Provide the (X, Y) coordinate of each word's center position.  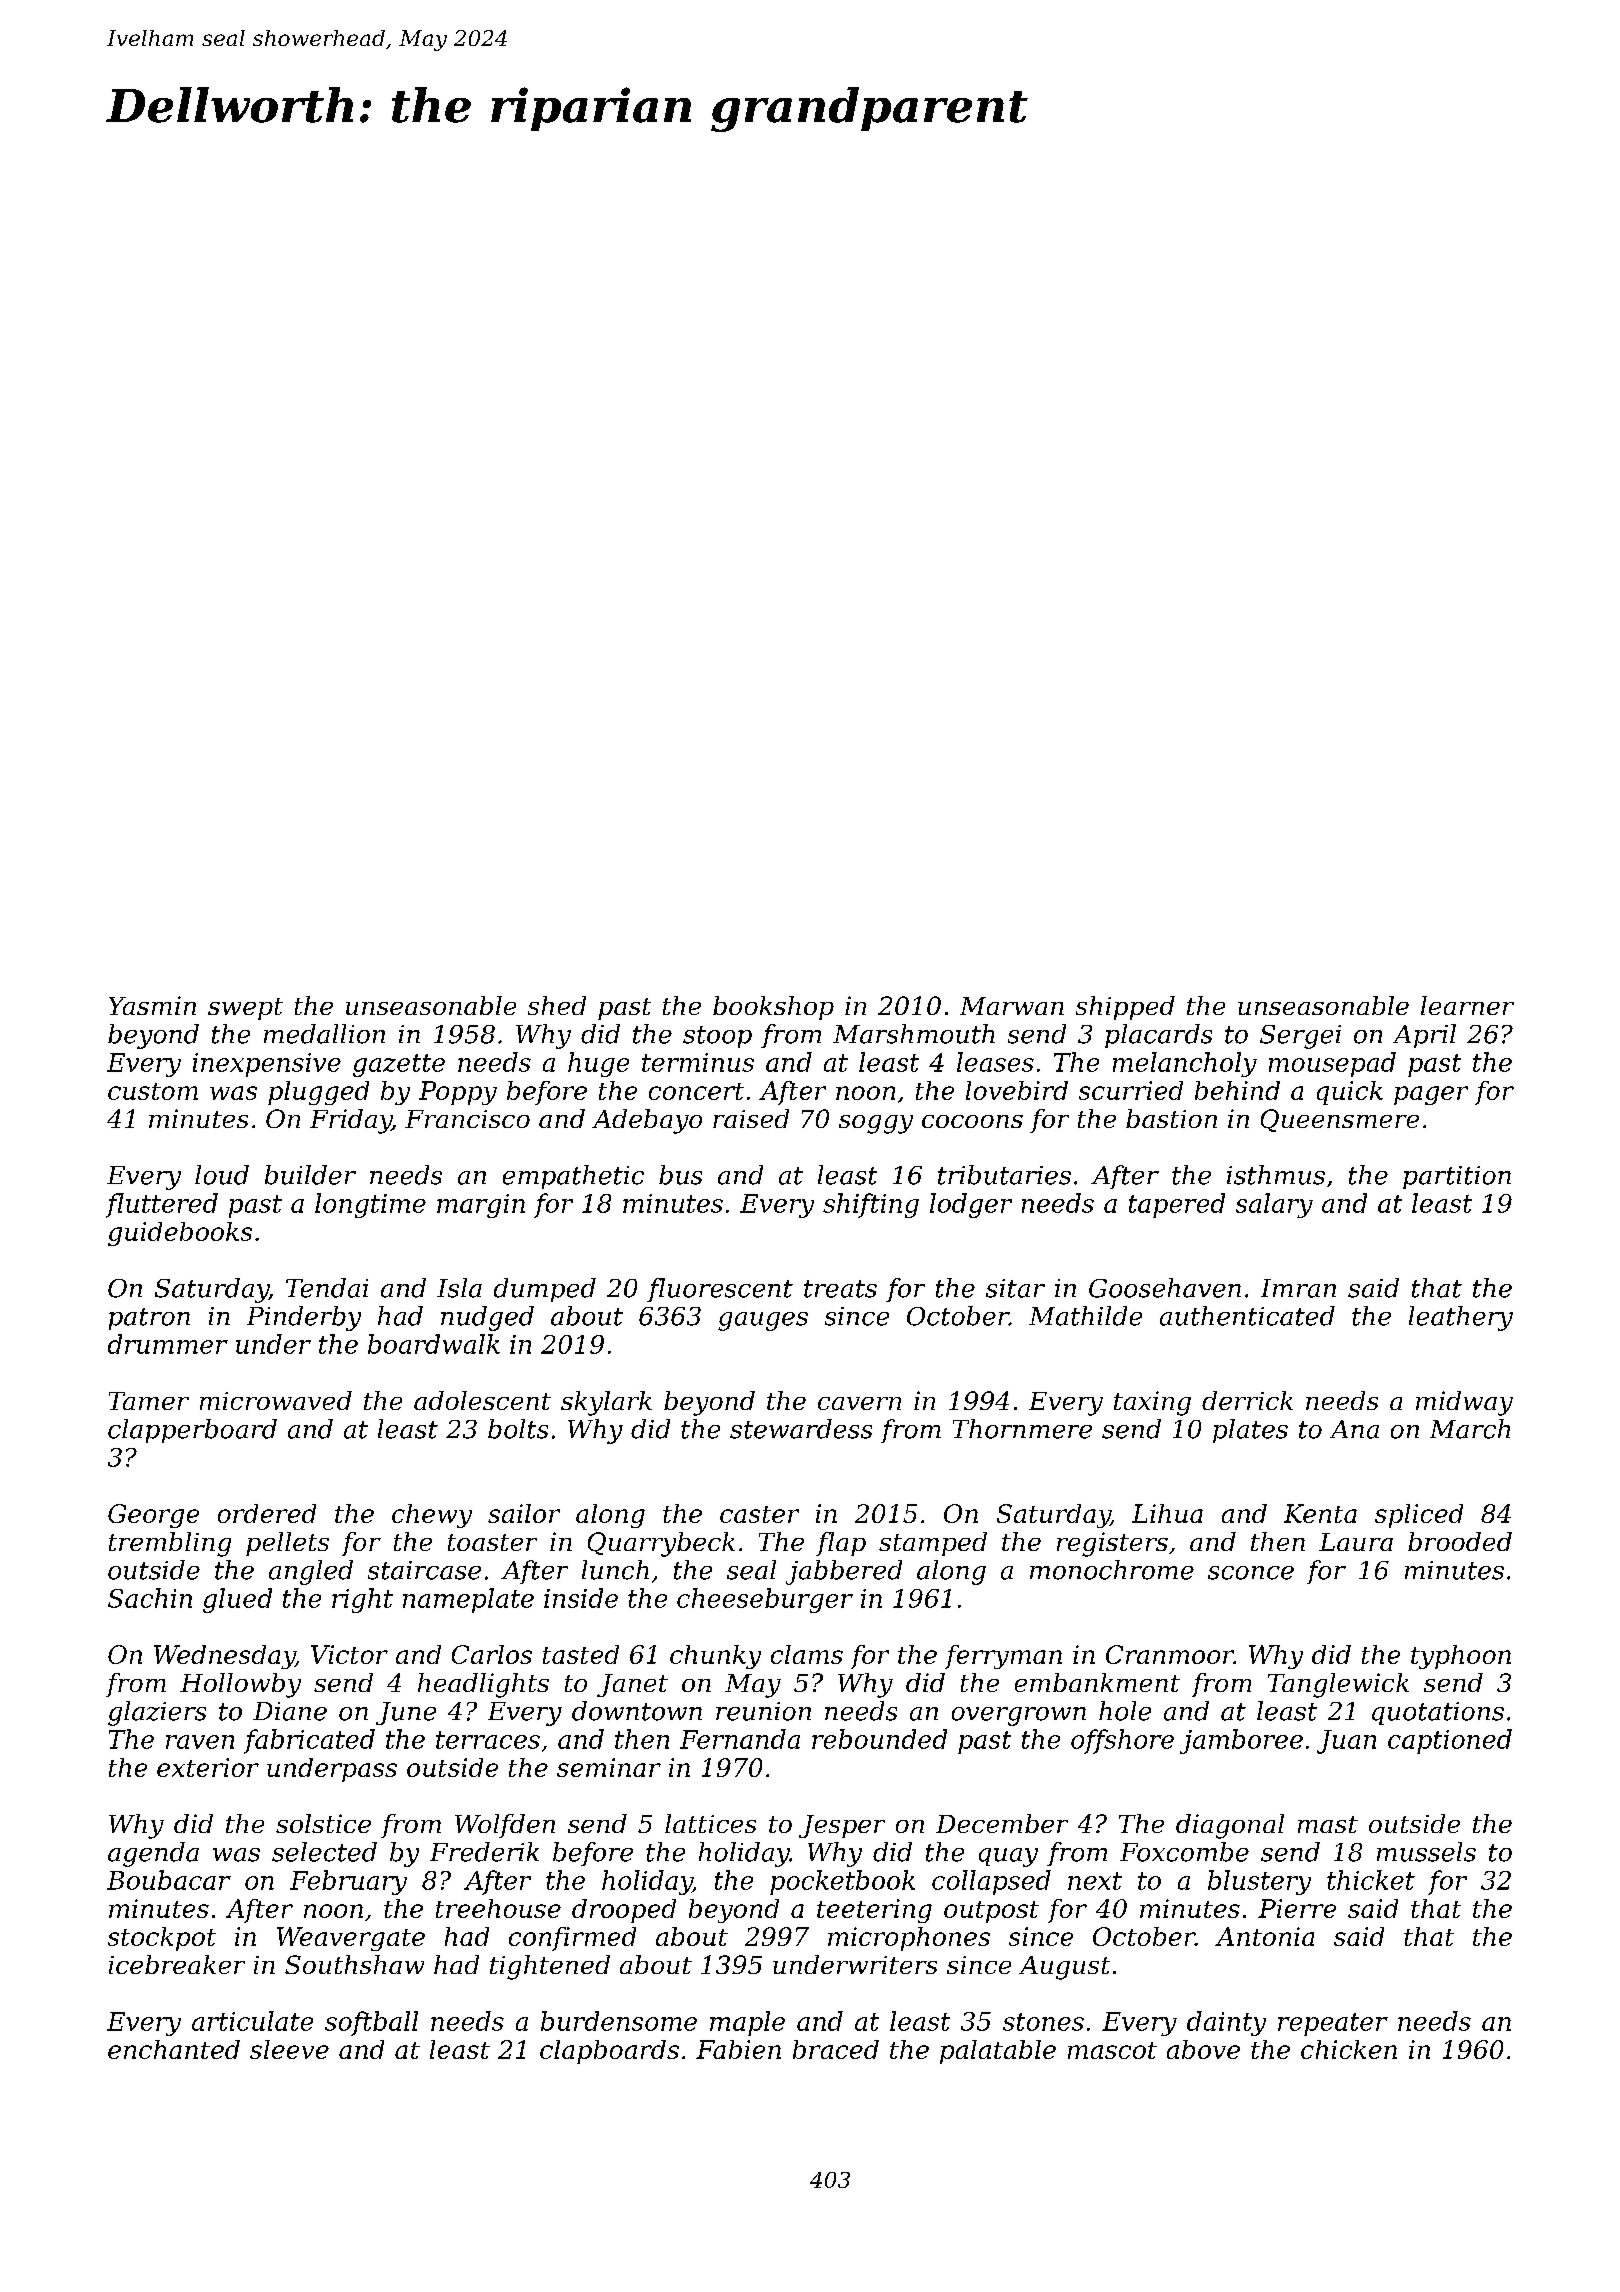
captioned (1450, 1741)
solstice (323, 1823)
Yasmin (152, 1005)
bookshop (773, 1008)
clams (807, 1654)
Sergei (1300, 1037)
